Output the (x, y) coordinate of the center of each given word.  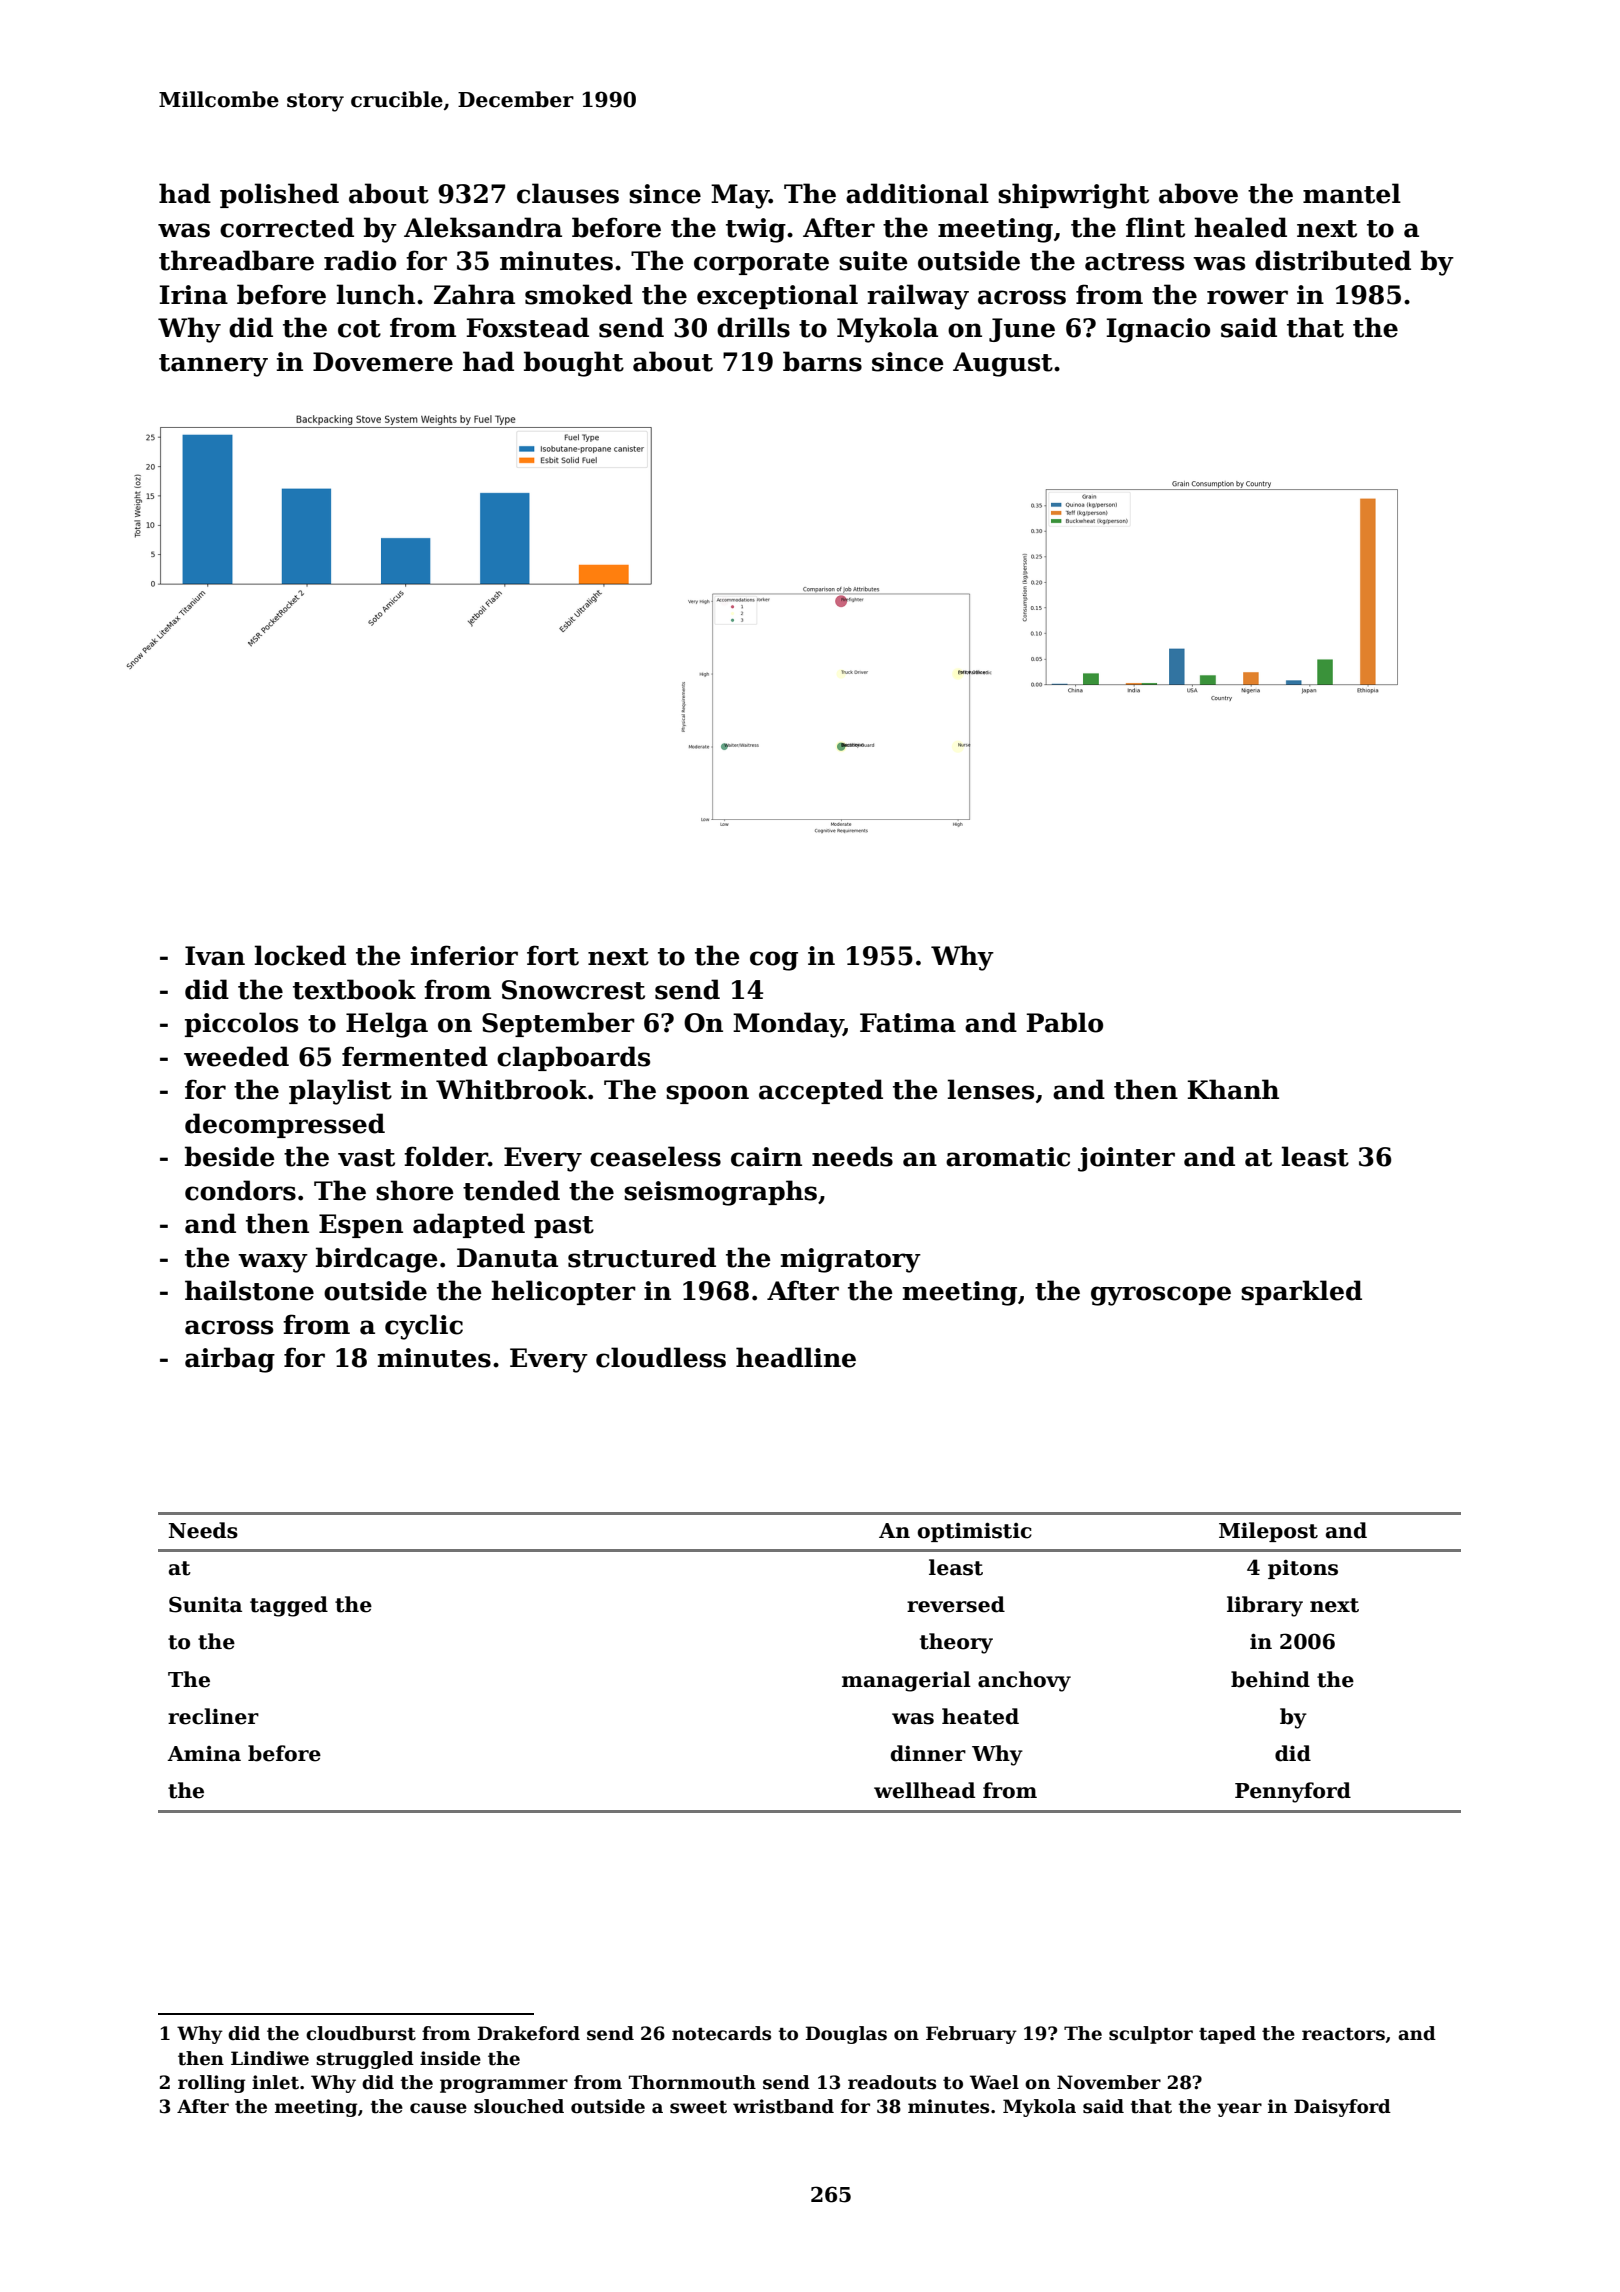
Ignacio (1158, 330)
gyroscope (1161, 1296)
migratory (851, 1260)
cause (438, 2108)
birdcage (377, 1260)
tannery (213, 365)
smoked (579, 294)
